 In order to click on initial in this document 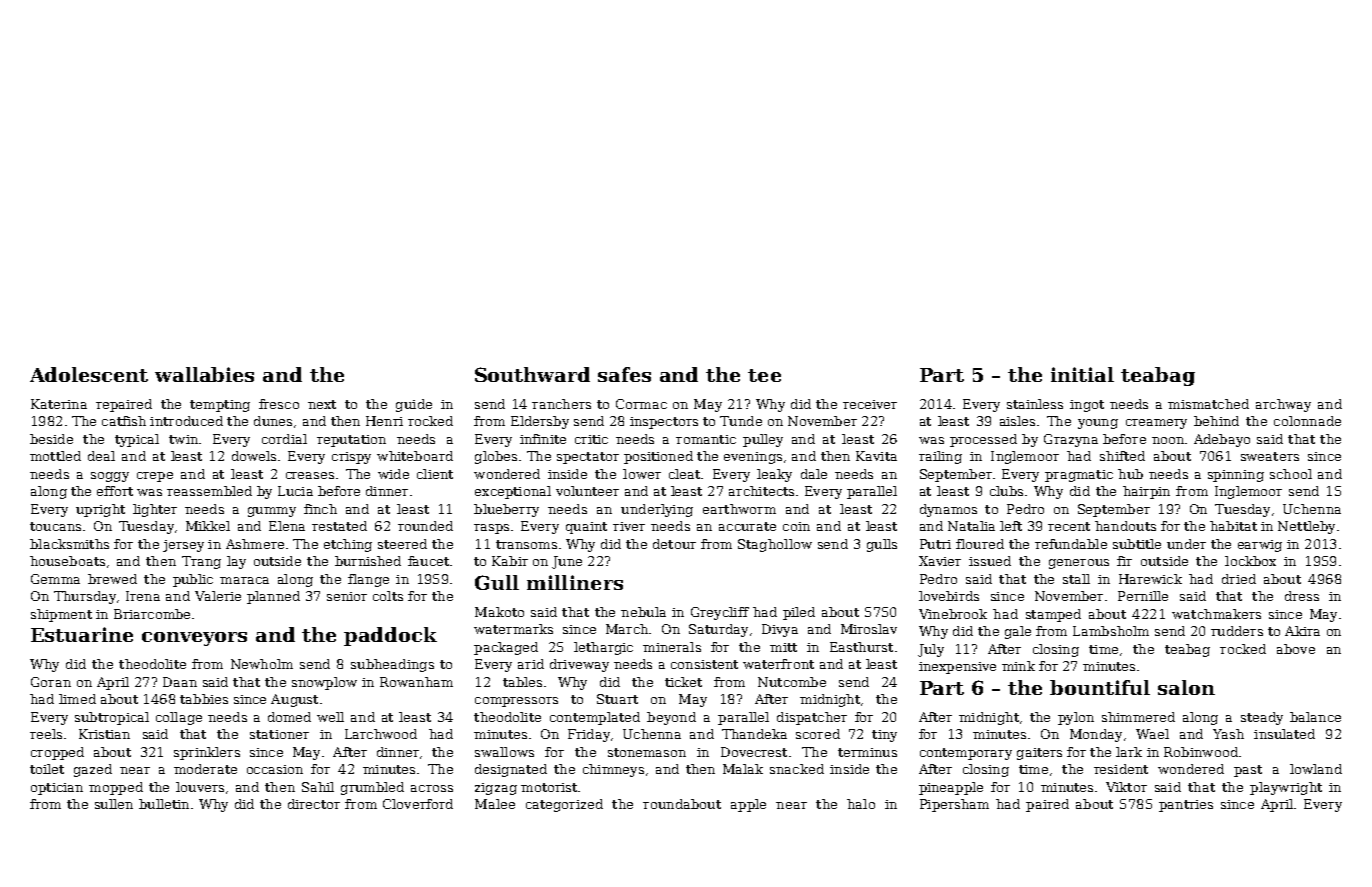, I will do `click(1082, 374)`.
